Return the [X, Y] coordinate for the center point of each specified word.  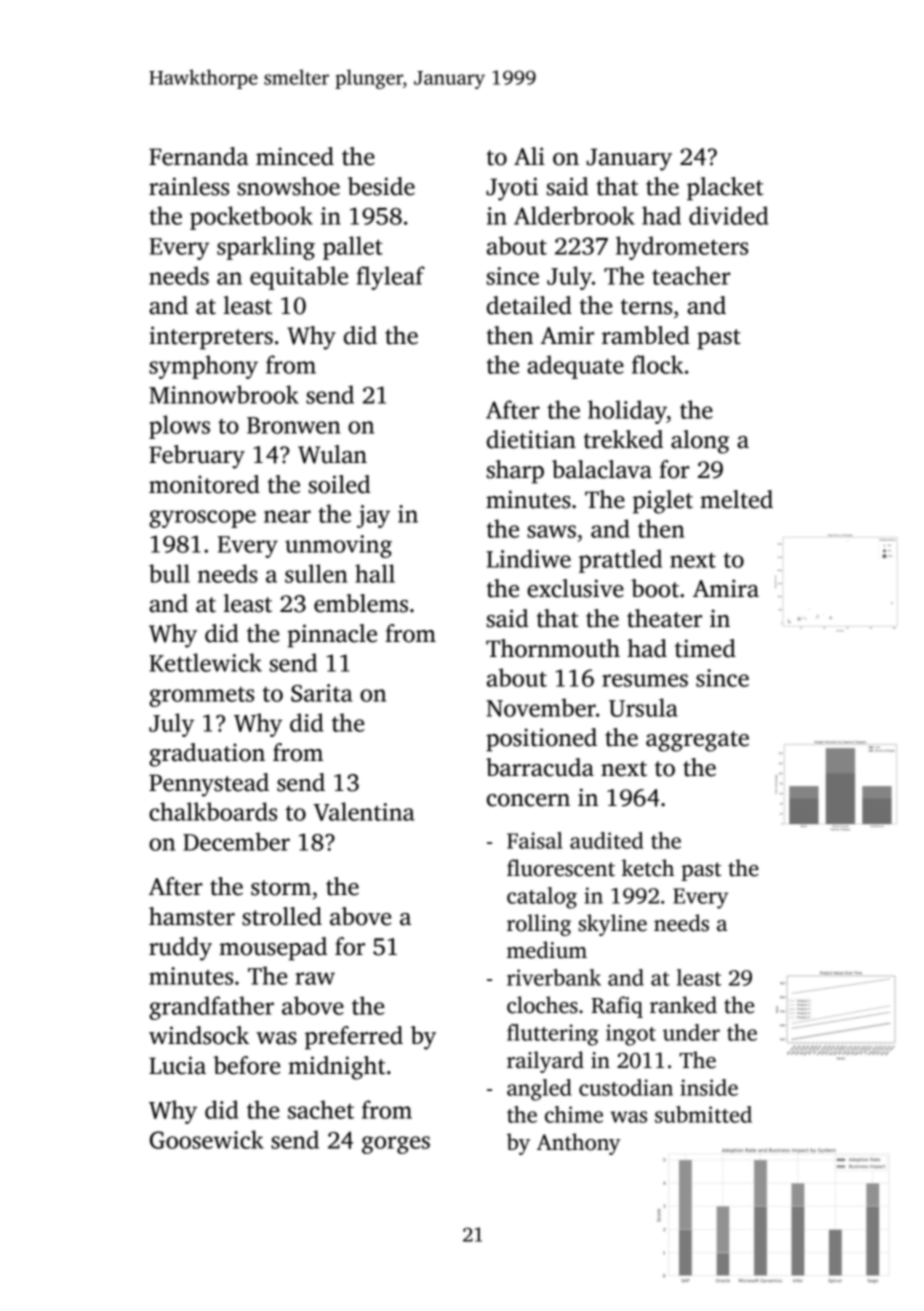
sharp [515, 472]
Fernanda [199, 156]
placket [725, 189]
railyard [545, 1062]
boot [655, 588]
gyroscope [202, 519]
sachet [321, 1109]
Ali [529, 156]
